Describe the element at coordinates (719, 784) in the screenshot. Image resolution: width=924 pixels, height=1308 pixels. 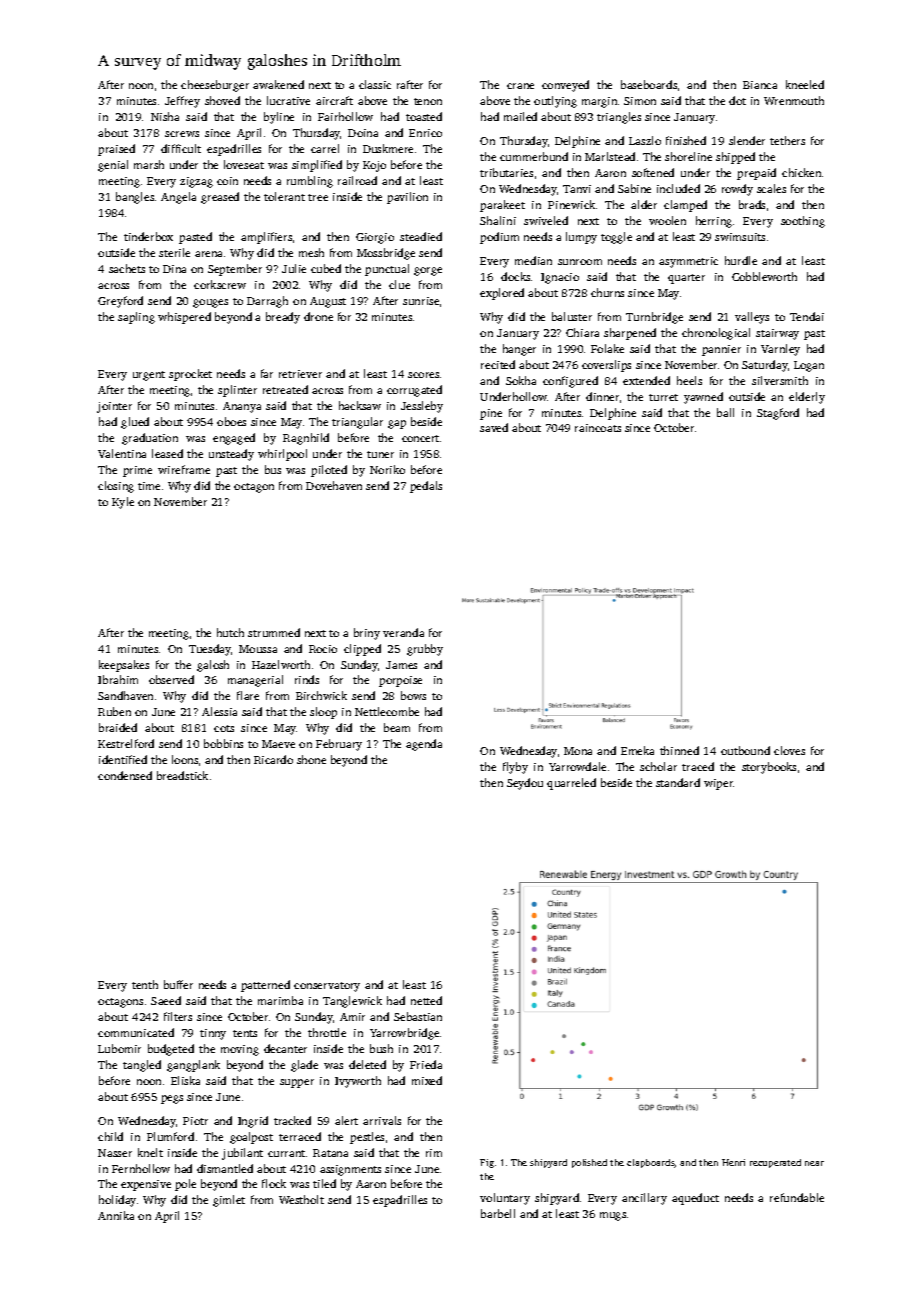
I see `wiper` at that location.
